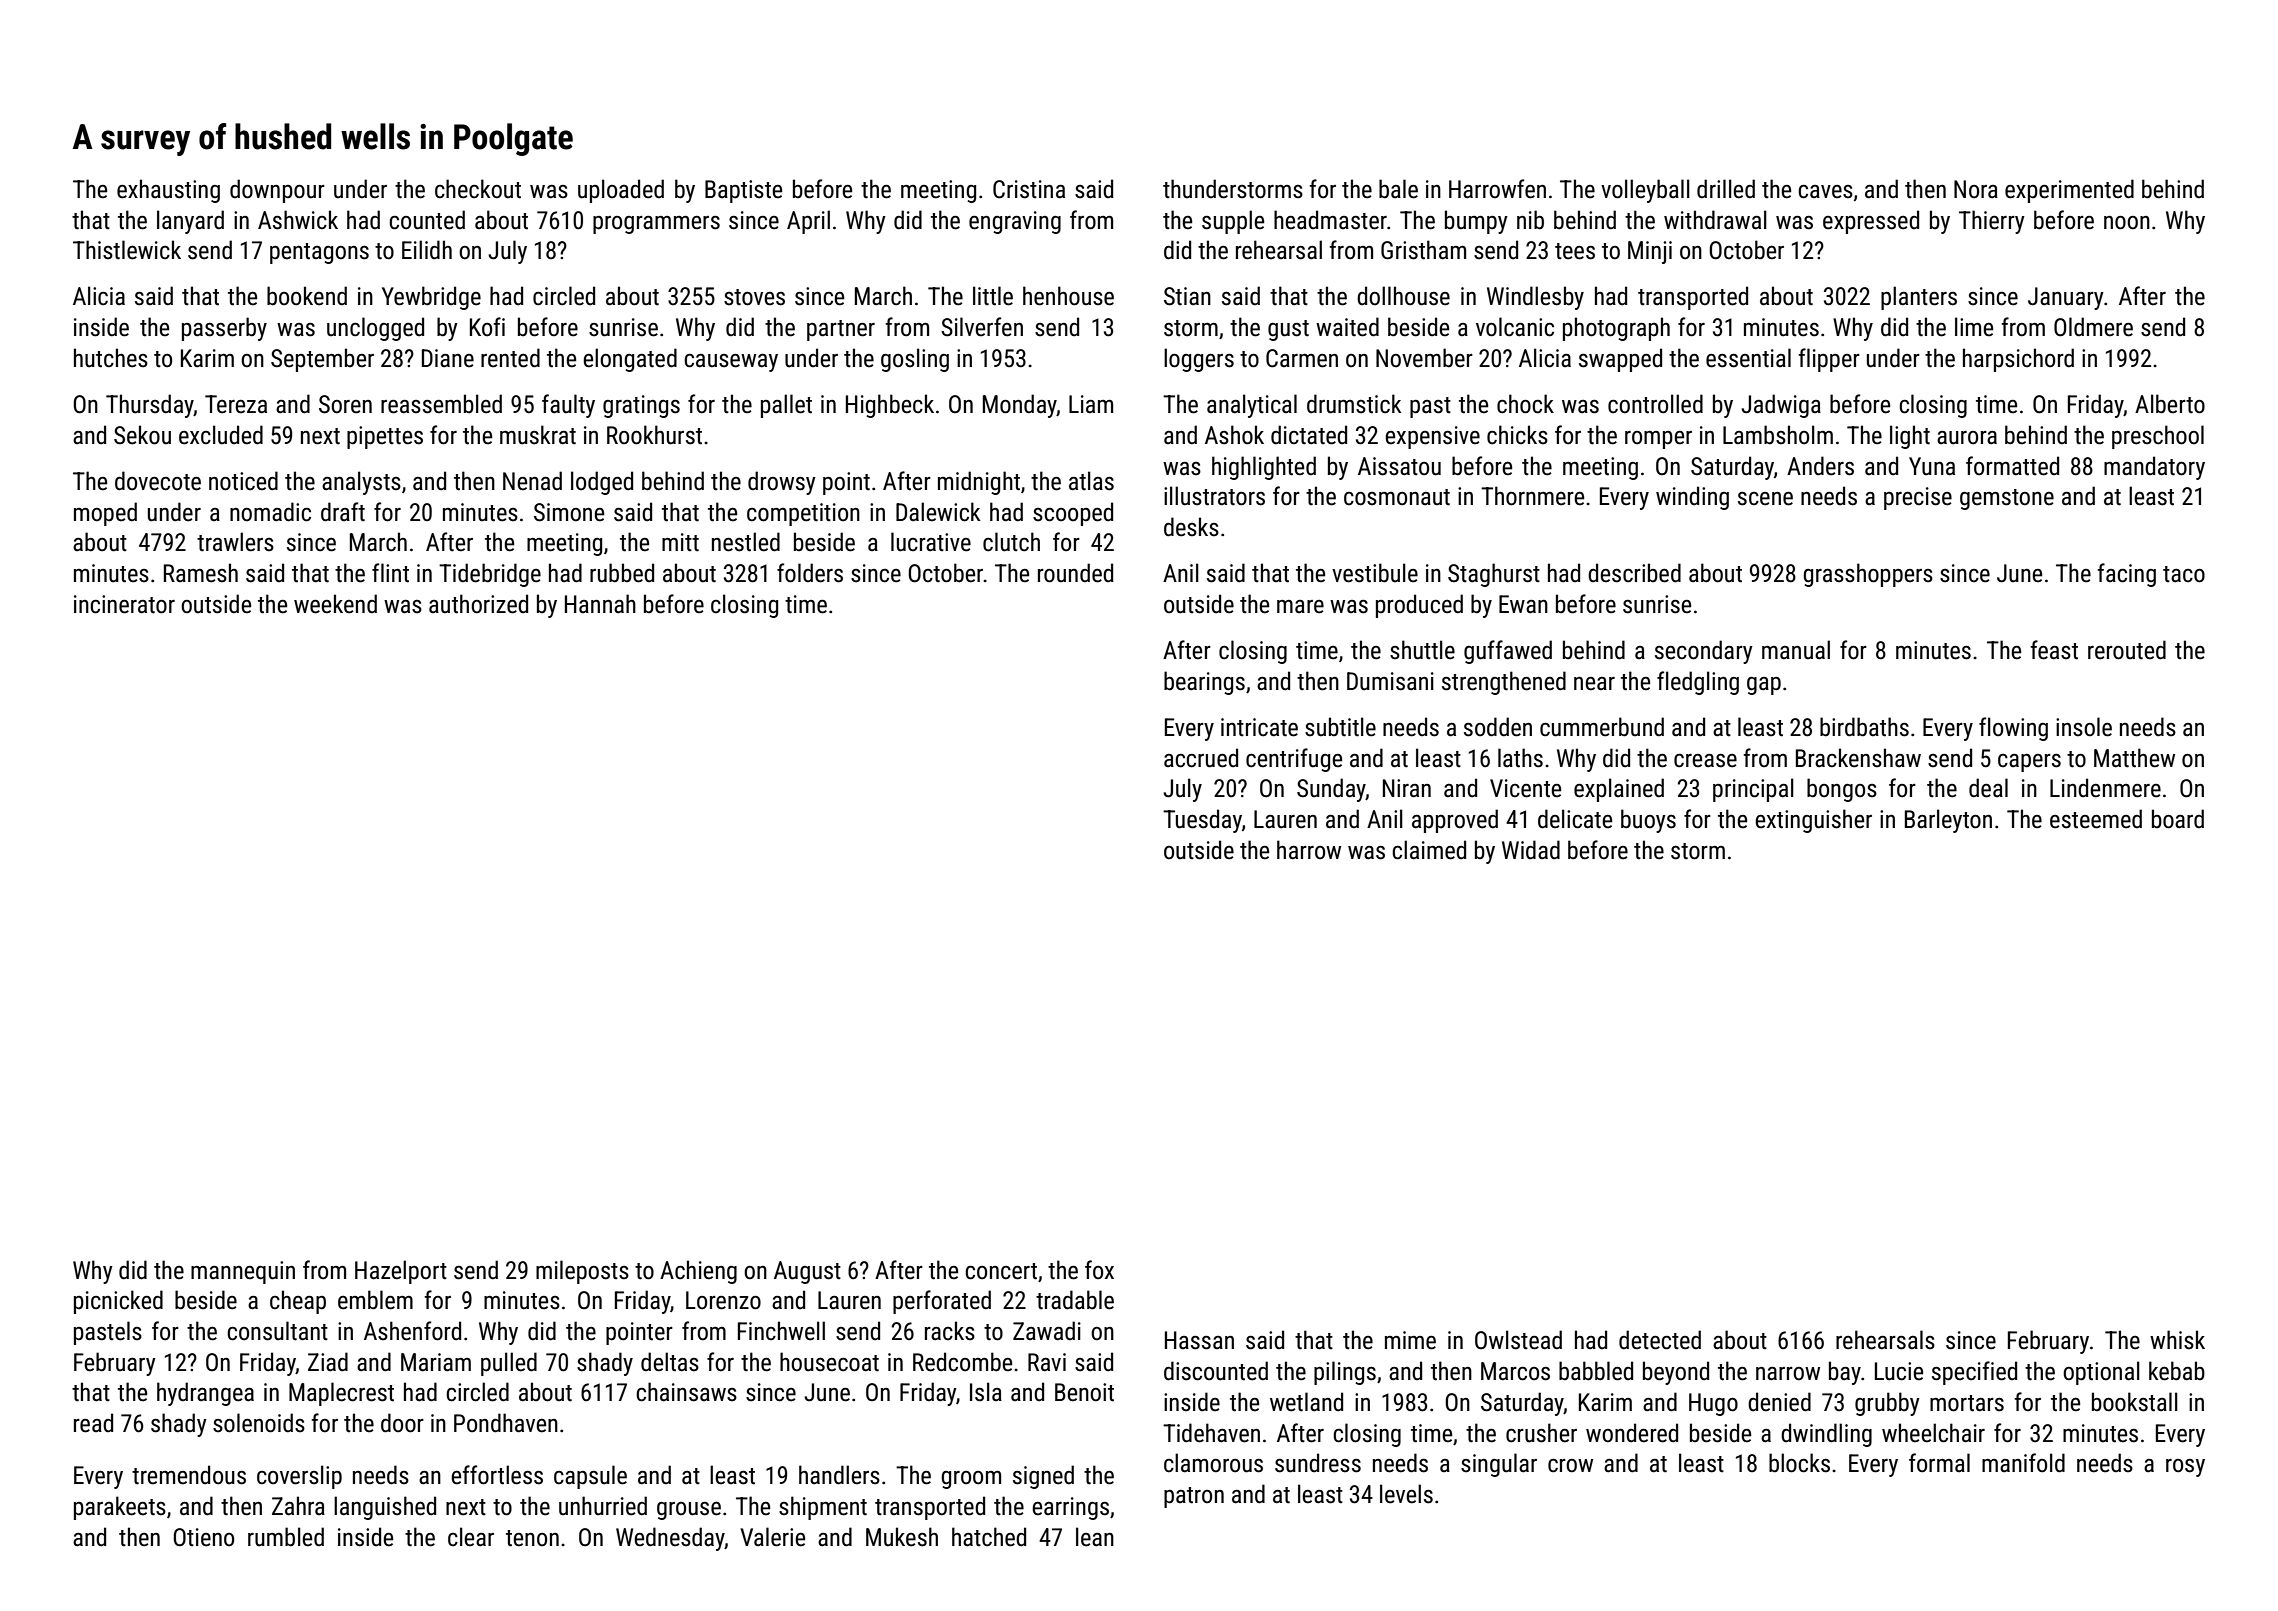 This page has height=1611, width=2278. Describe the element at coordinates (1429, 850) in the page. I see `claimed` at that location.
